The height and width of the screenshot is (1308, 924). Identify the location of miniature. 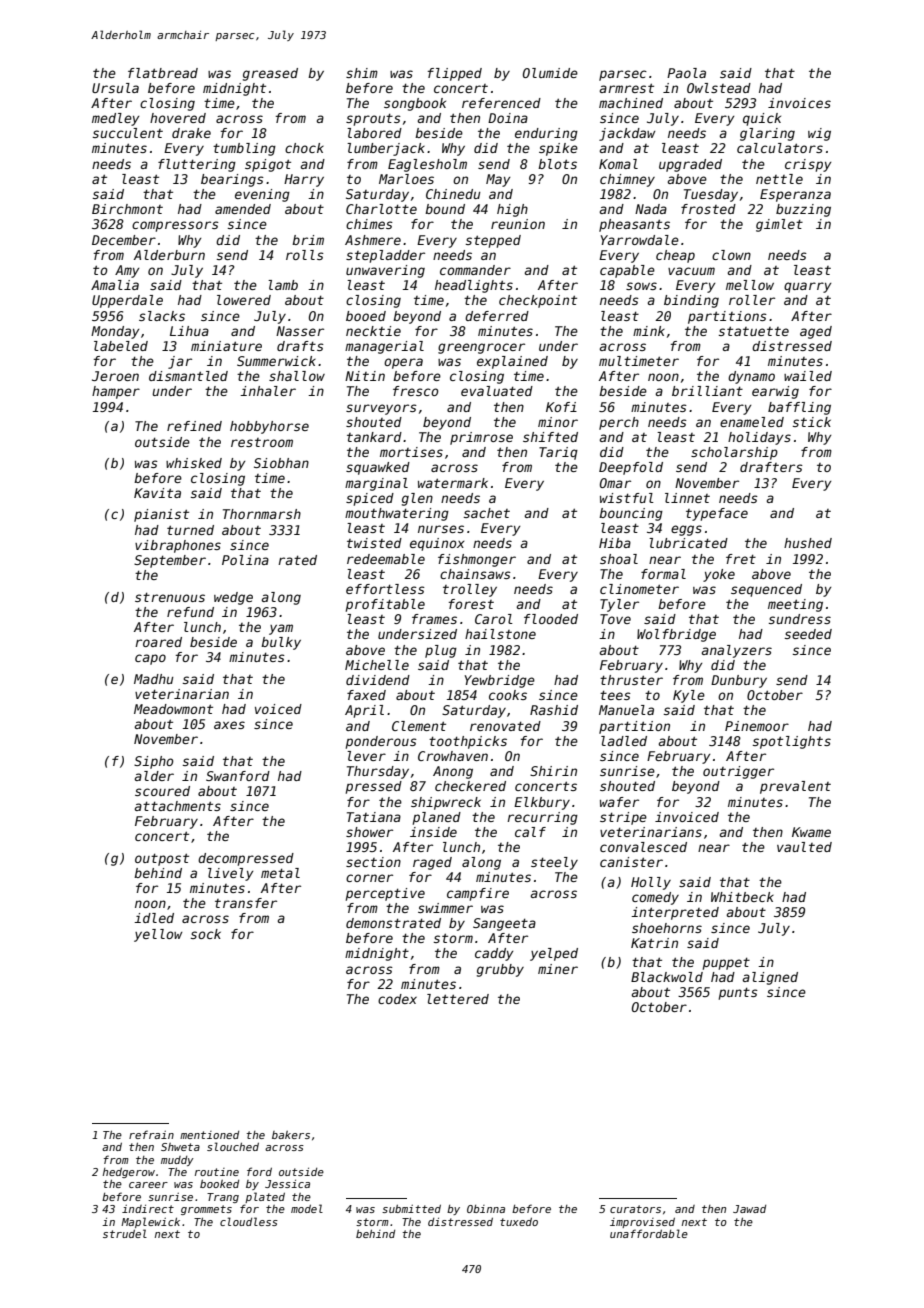
(226, 346).
